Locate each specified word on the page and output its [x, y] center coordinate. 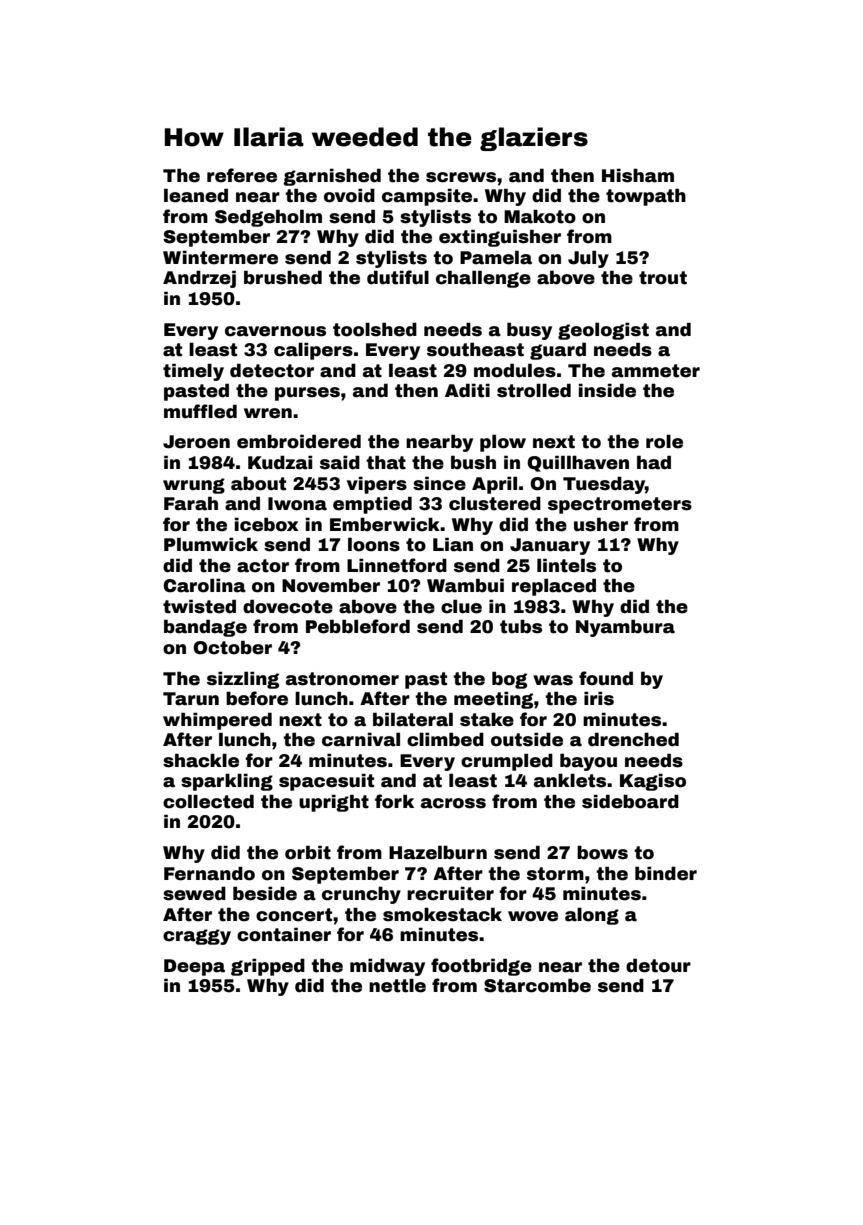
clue [461, 606]
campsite [427, 197]
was [553, 680]
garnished [332, 177]
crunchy [361, 895]
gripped [268, 967]
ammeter [656, 371]
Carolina [204, 585]
